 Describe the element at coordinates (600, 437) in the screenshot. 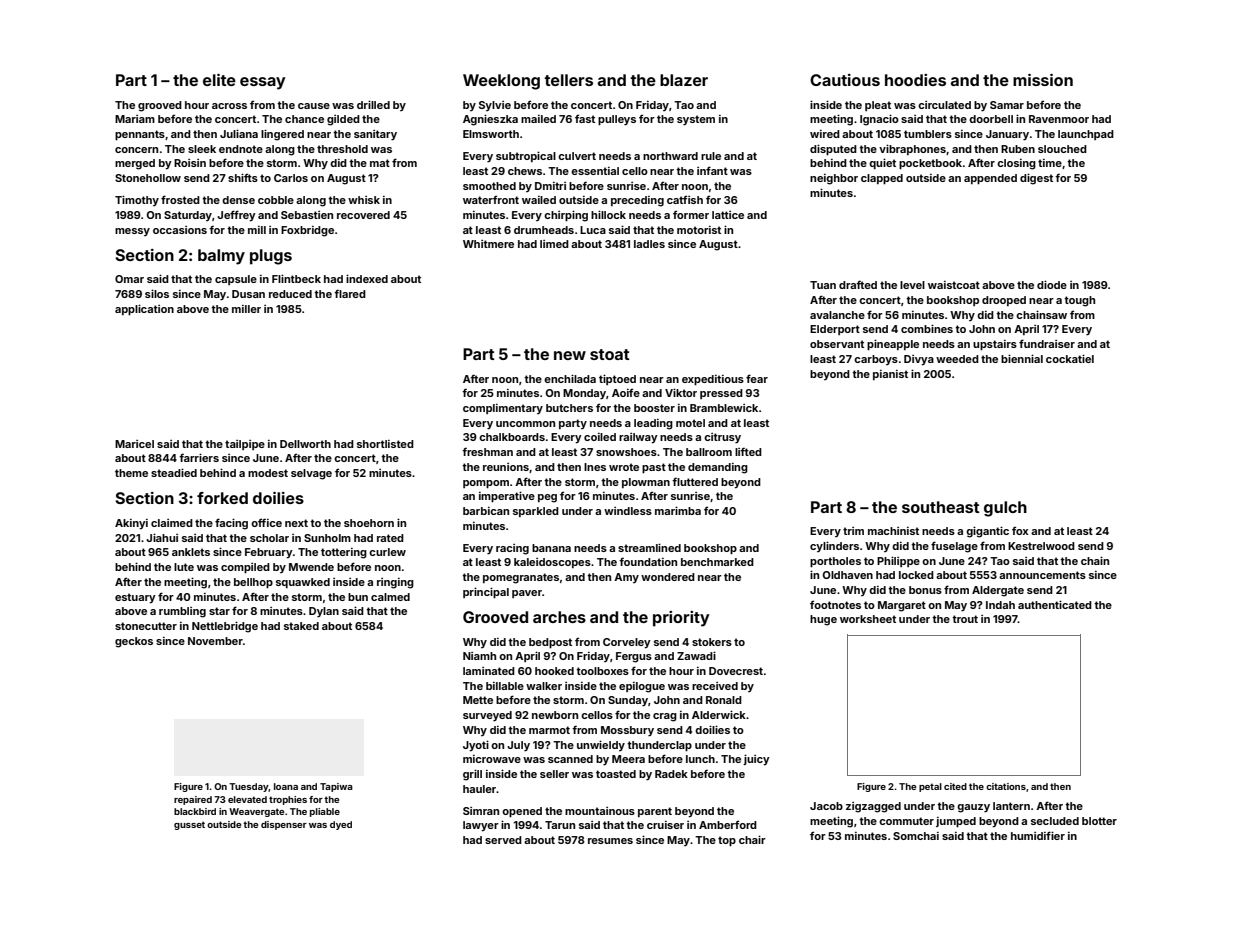

I see `coiled` at that location.
